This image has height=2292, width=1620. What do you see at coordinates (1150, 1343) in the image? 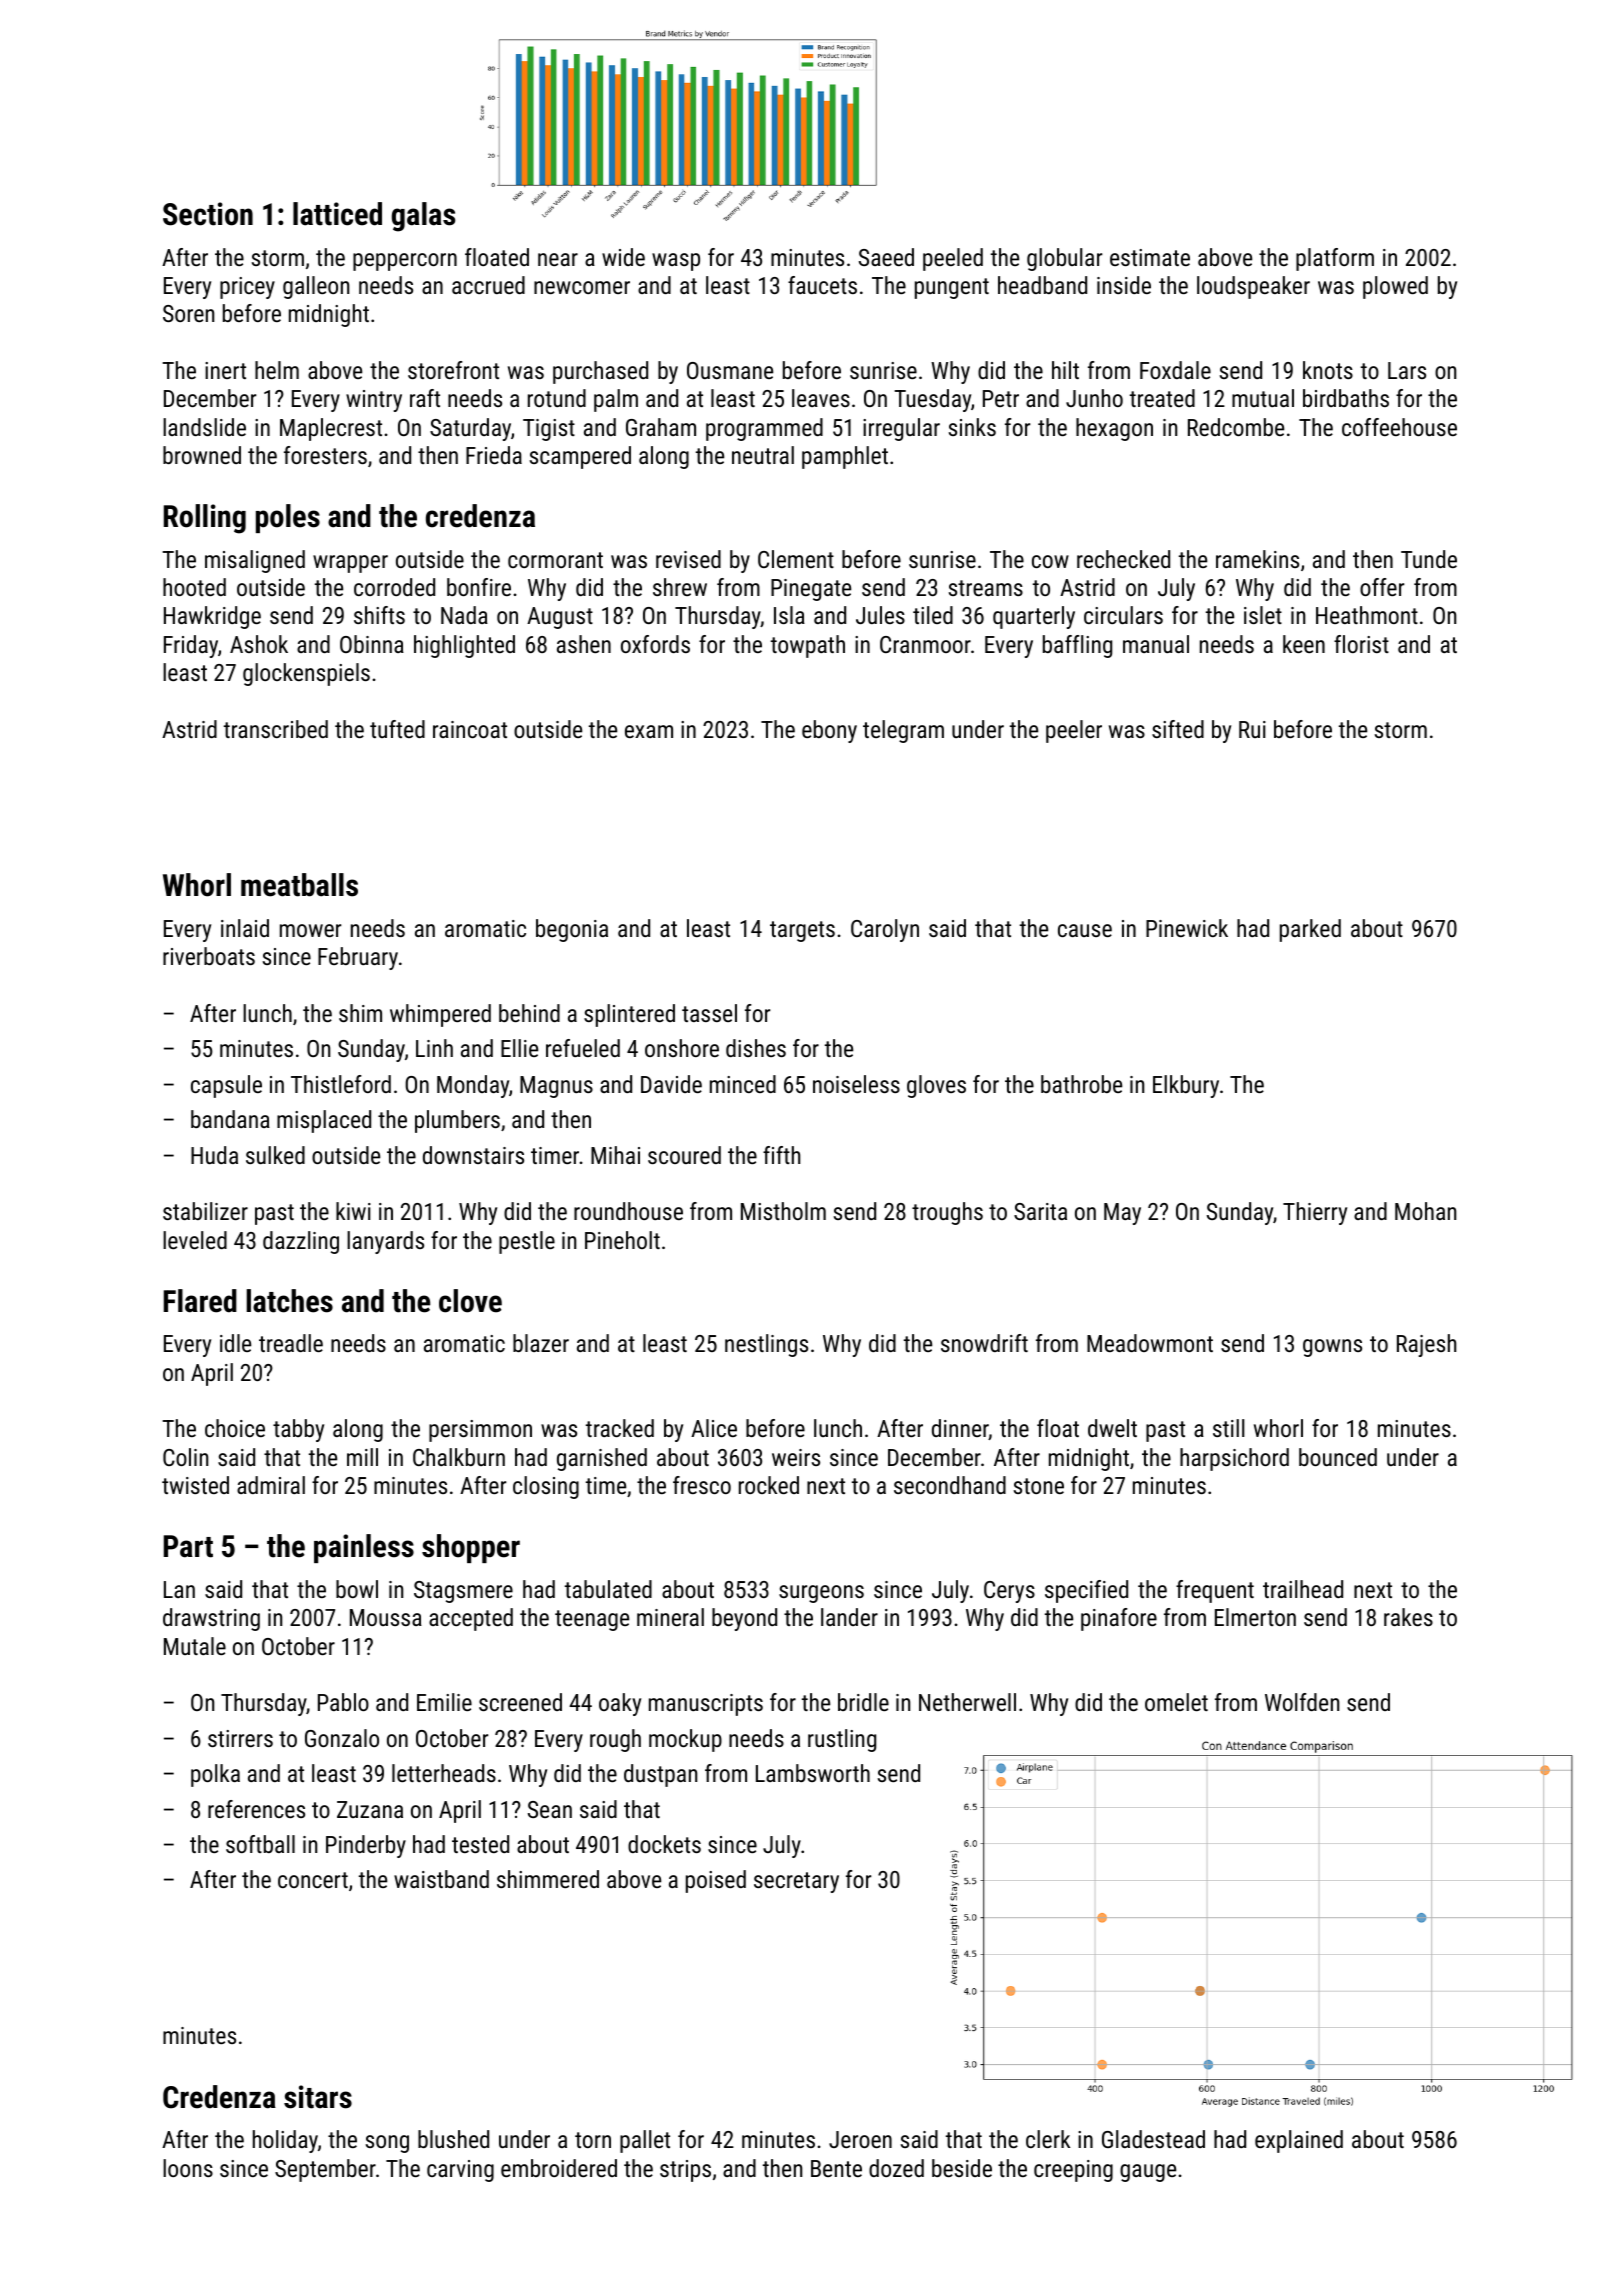
I see `Meadowmont` at bounding box center [1150, 1343].
